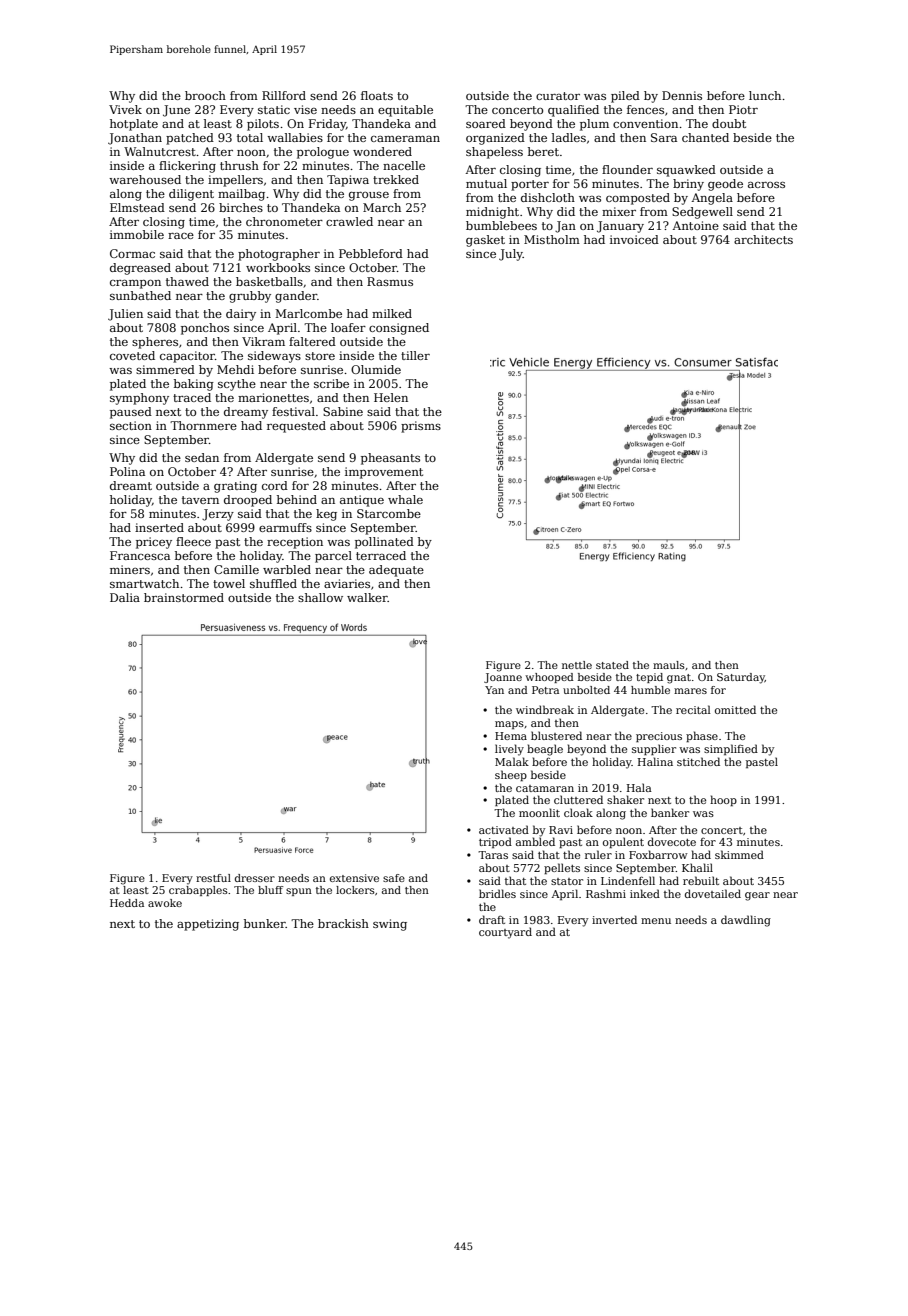 The image size is (908, 1316). I want to click on Hala, so click(639, 787).
